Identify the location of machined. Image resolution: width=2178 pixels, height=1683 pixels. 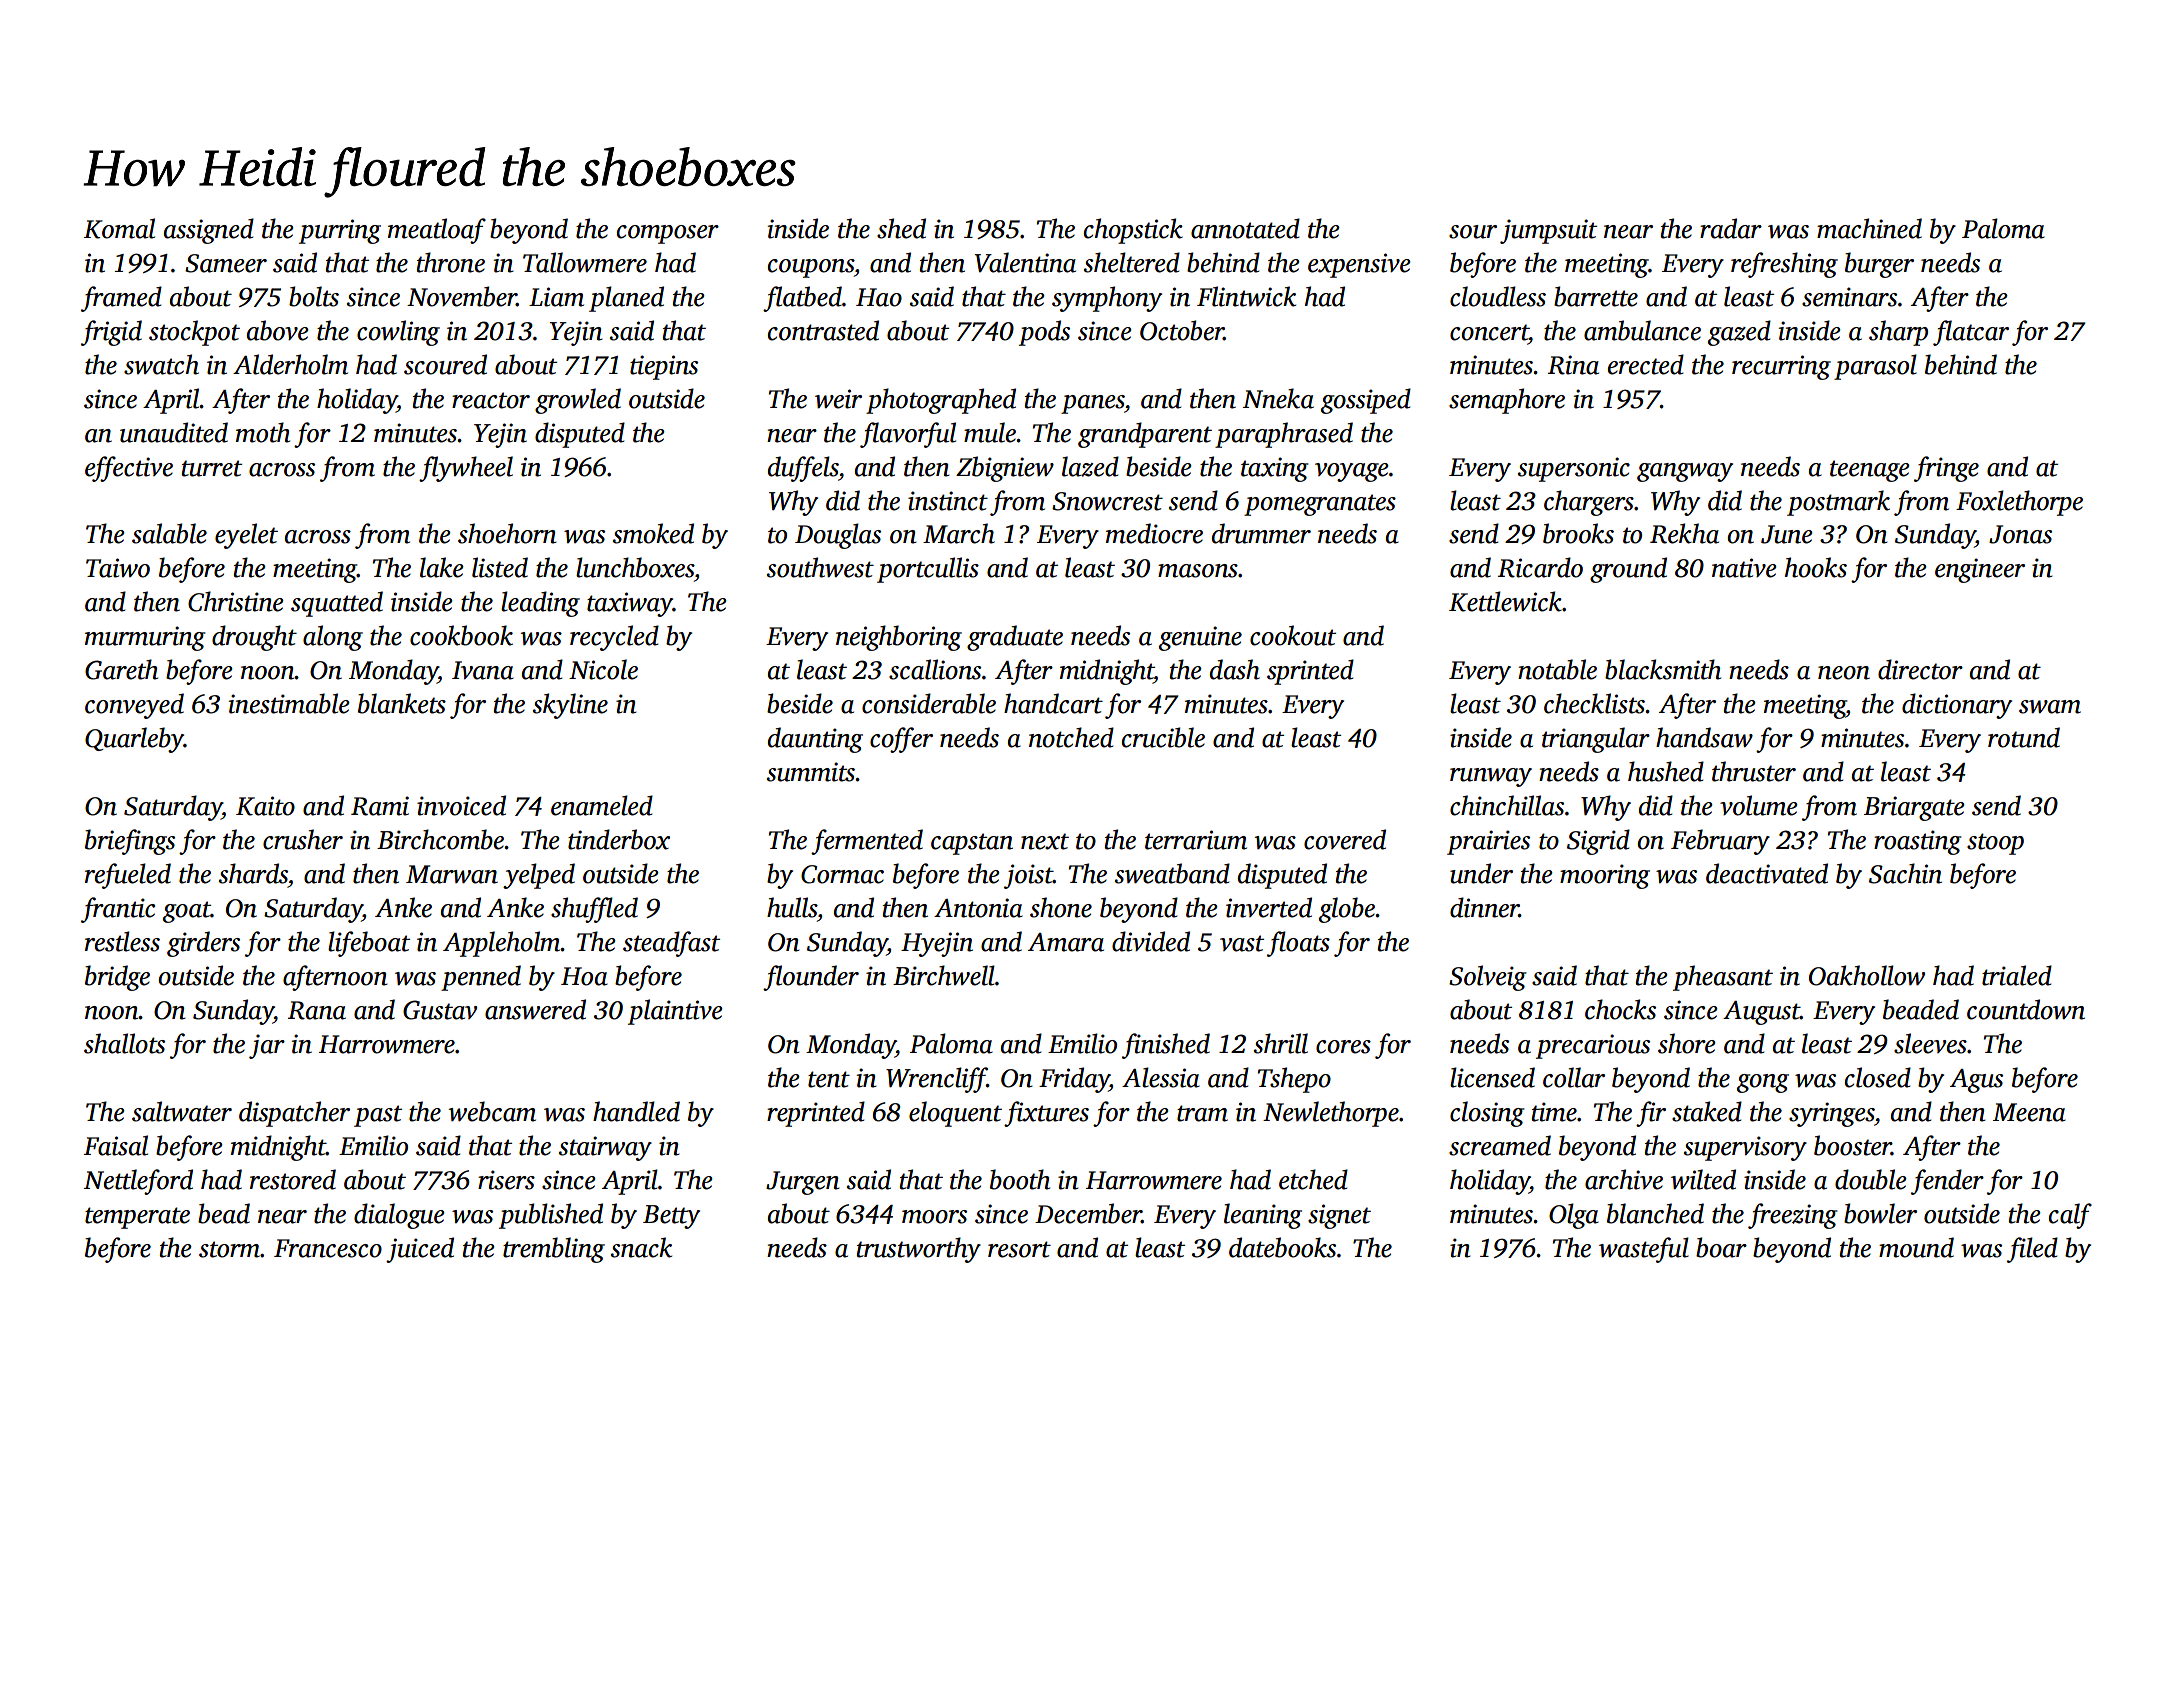
(1869, 228).
